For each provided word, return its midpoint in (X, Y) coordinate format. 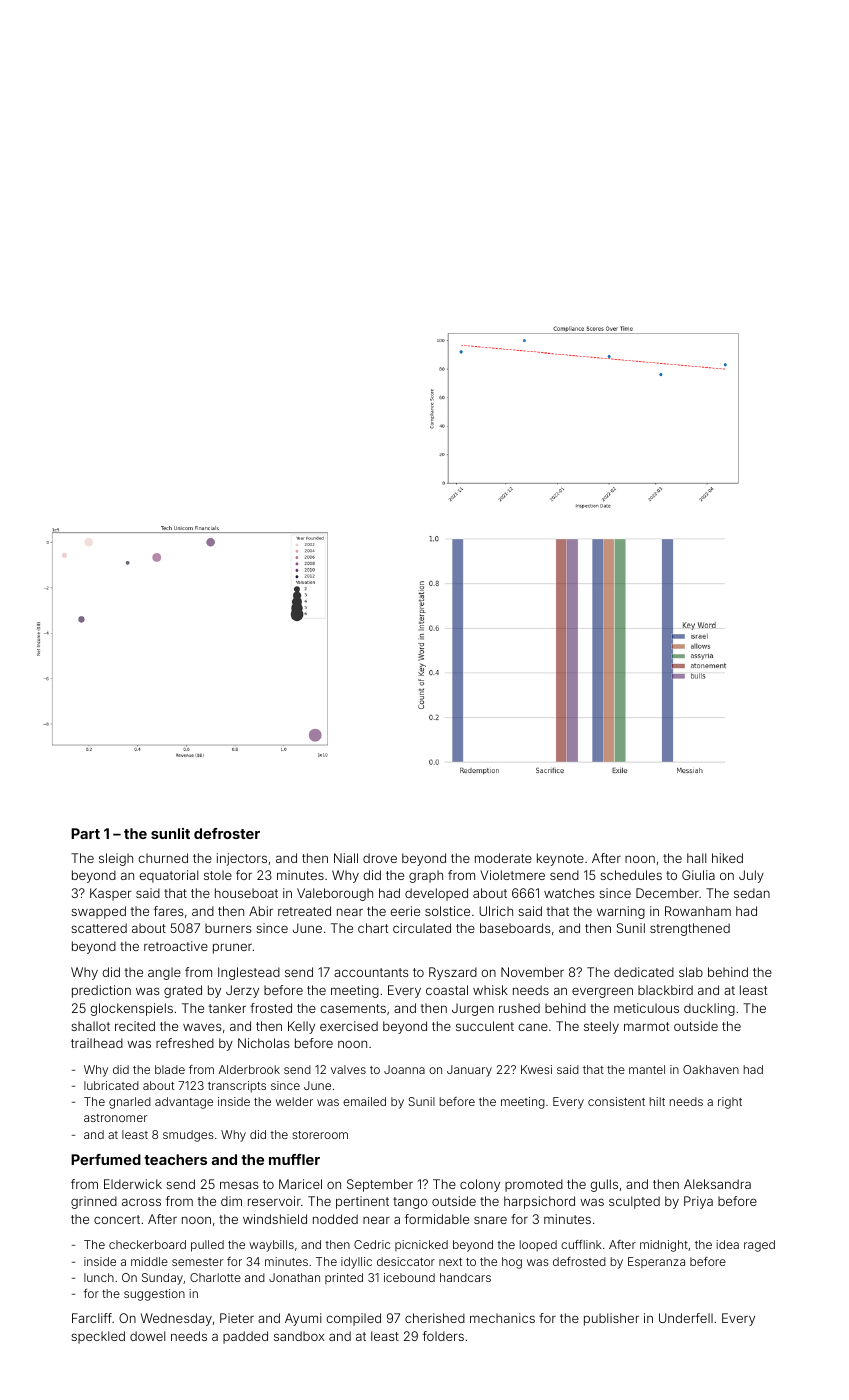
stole (218, 875)
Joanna (404, 1069)
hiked (727, 858)
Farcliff (92, 1318)
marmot (647, 1026)
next (450, 1262)
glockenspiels (131, 1009)
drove (380, 858)
